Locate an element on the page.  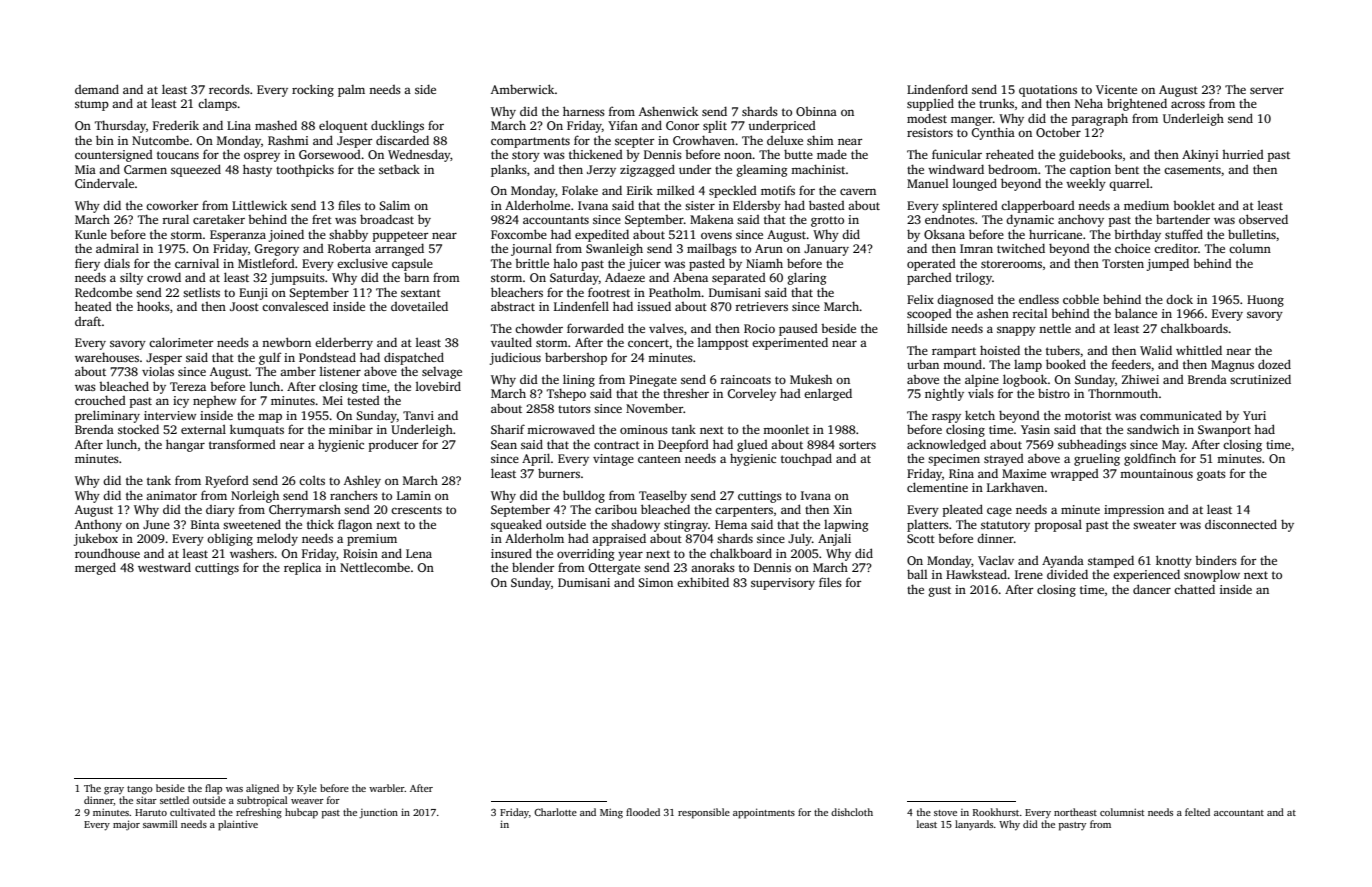
westward is located at coordinates (164, 567).
